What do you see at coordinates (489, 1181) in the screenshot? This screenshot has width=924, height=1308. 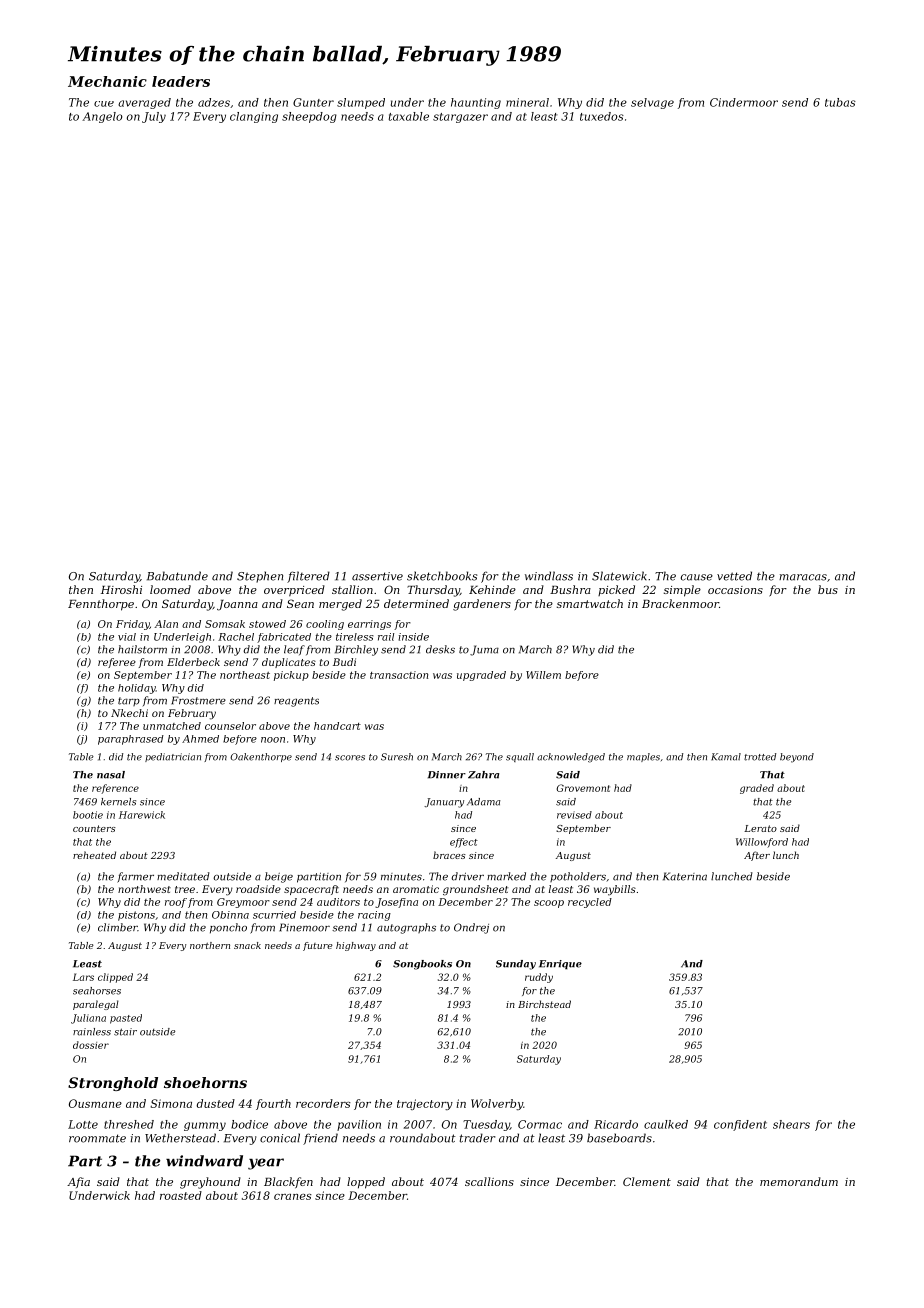 I see `scallions` at bounding box center [489, 1181].
